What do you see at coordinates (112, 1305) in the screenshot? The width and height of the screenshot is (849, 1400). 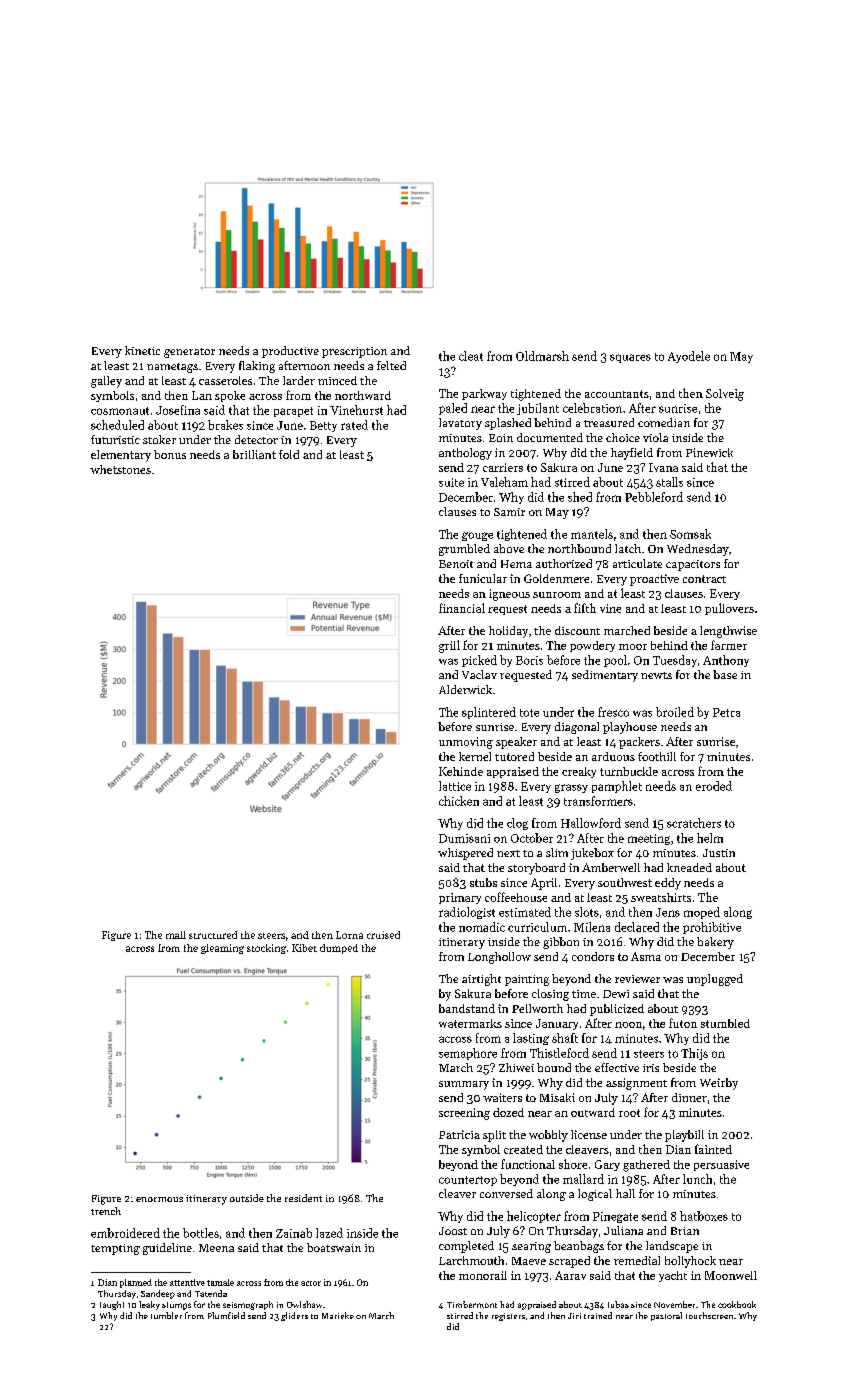 I see `taught` at bounding box center [112, 1305].
